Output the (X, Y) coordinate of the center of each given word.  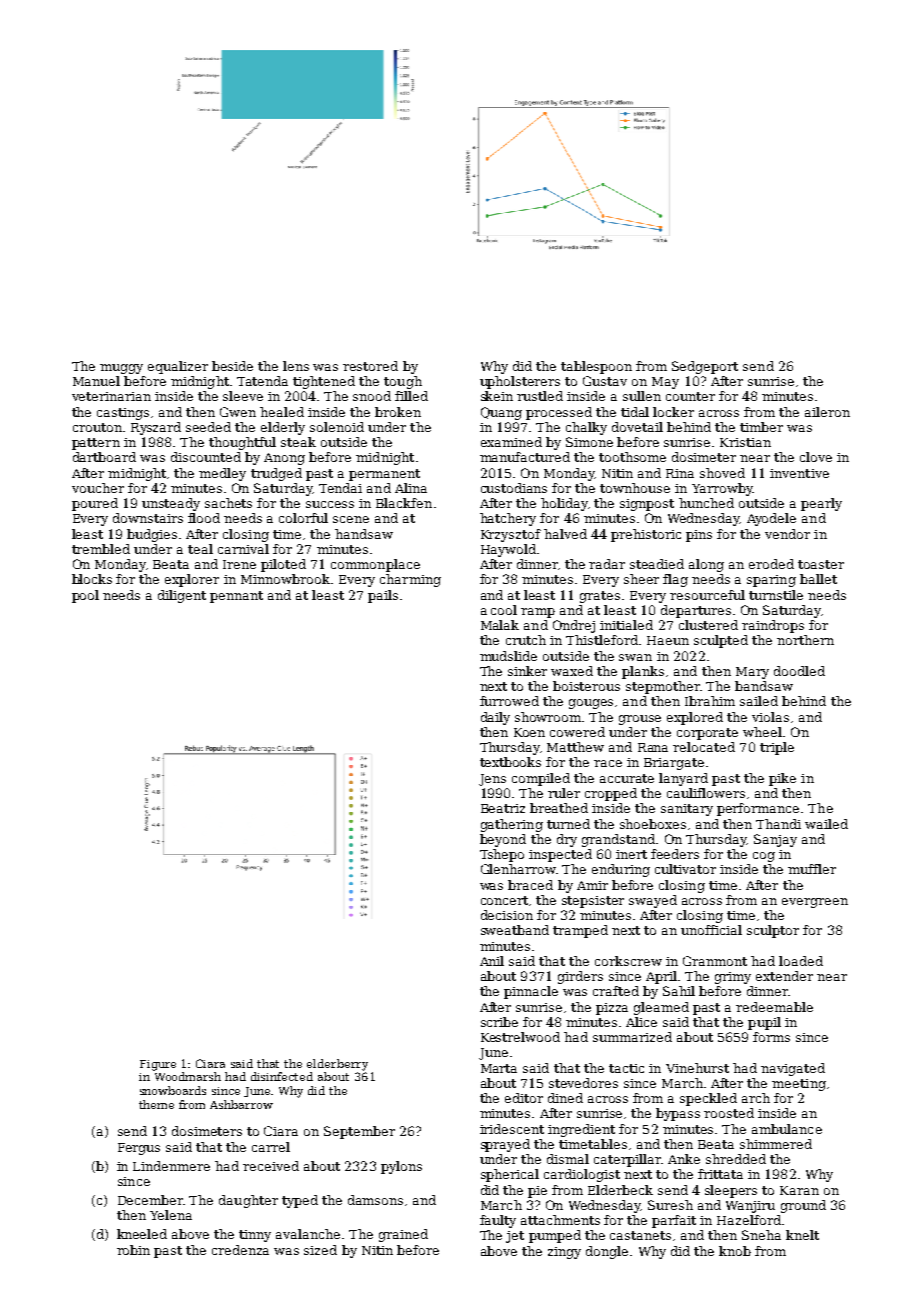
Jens (492, 780)
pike (782, 779)
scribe (499, 1022)
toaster (821, 564)
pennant (236, 597)
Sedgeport (705, 367)
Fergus (139, 1149)
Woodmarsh (188, 1076)
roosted (729, 1113)
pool (85, 596)
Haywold (508, 550)
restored (370, 366)
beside (232, 366)
